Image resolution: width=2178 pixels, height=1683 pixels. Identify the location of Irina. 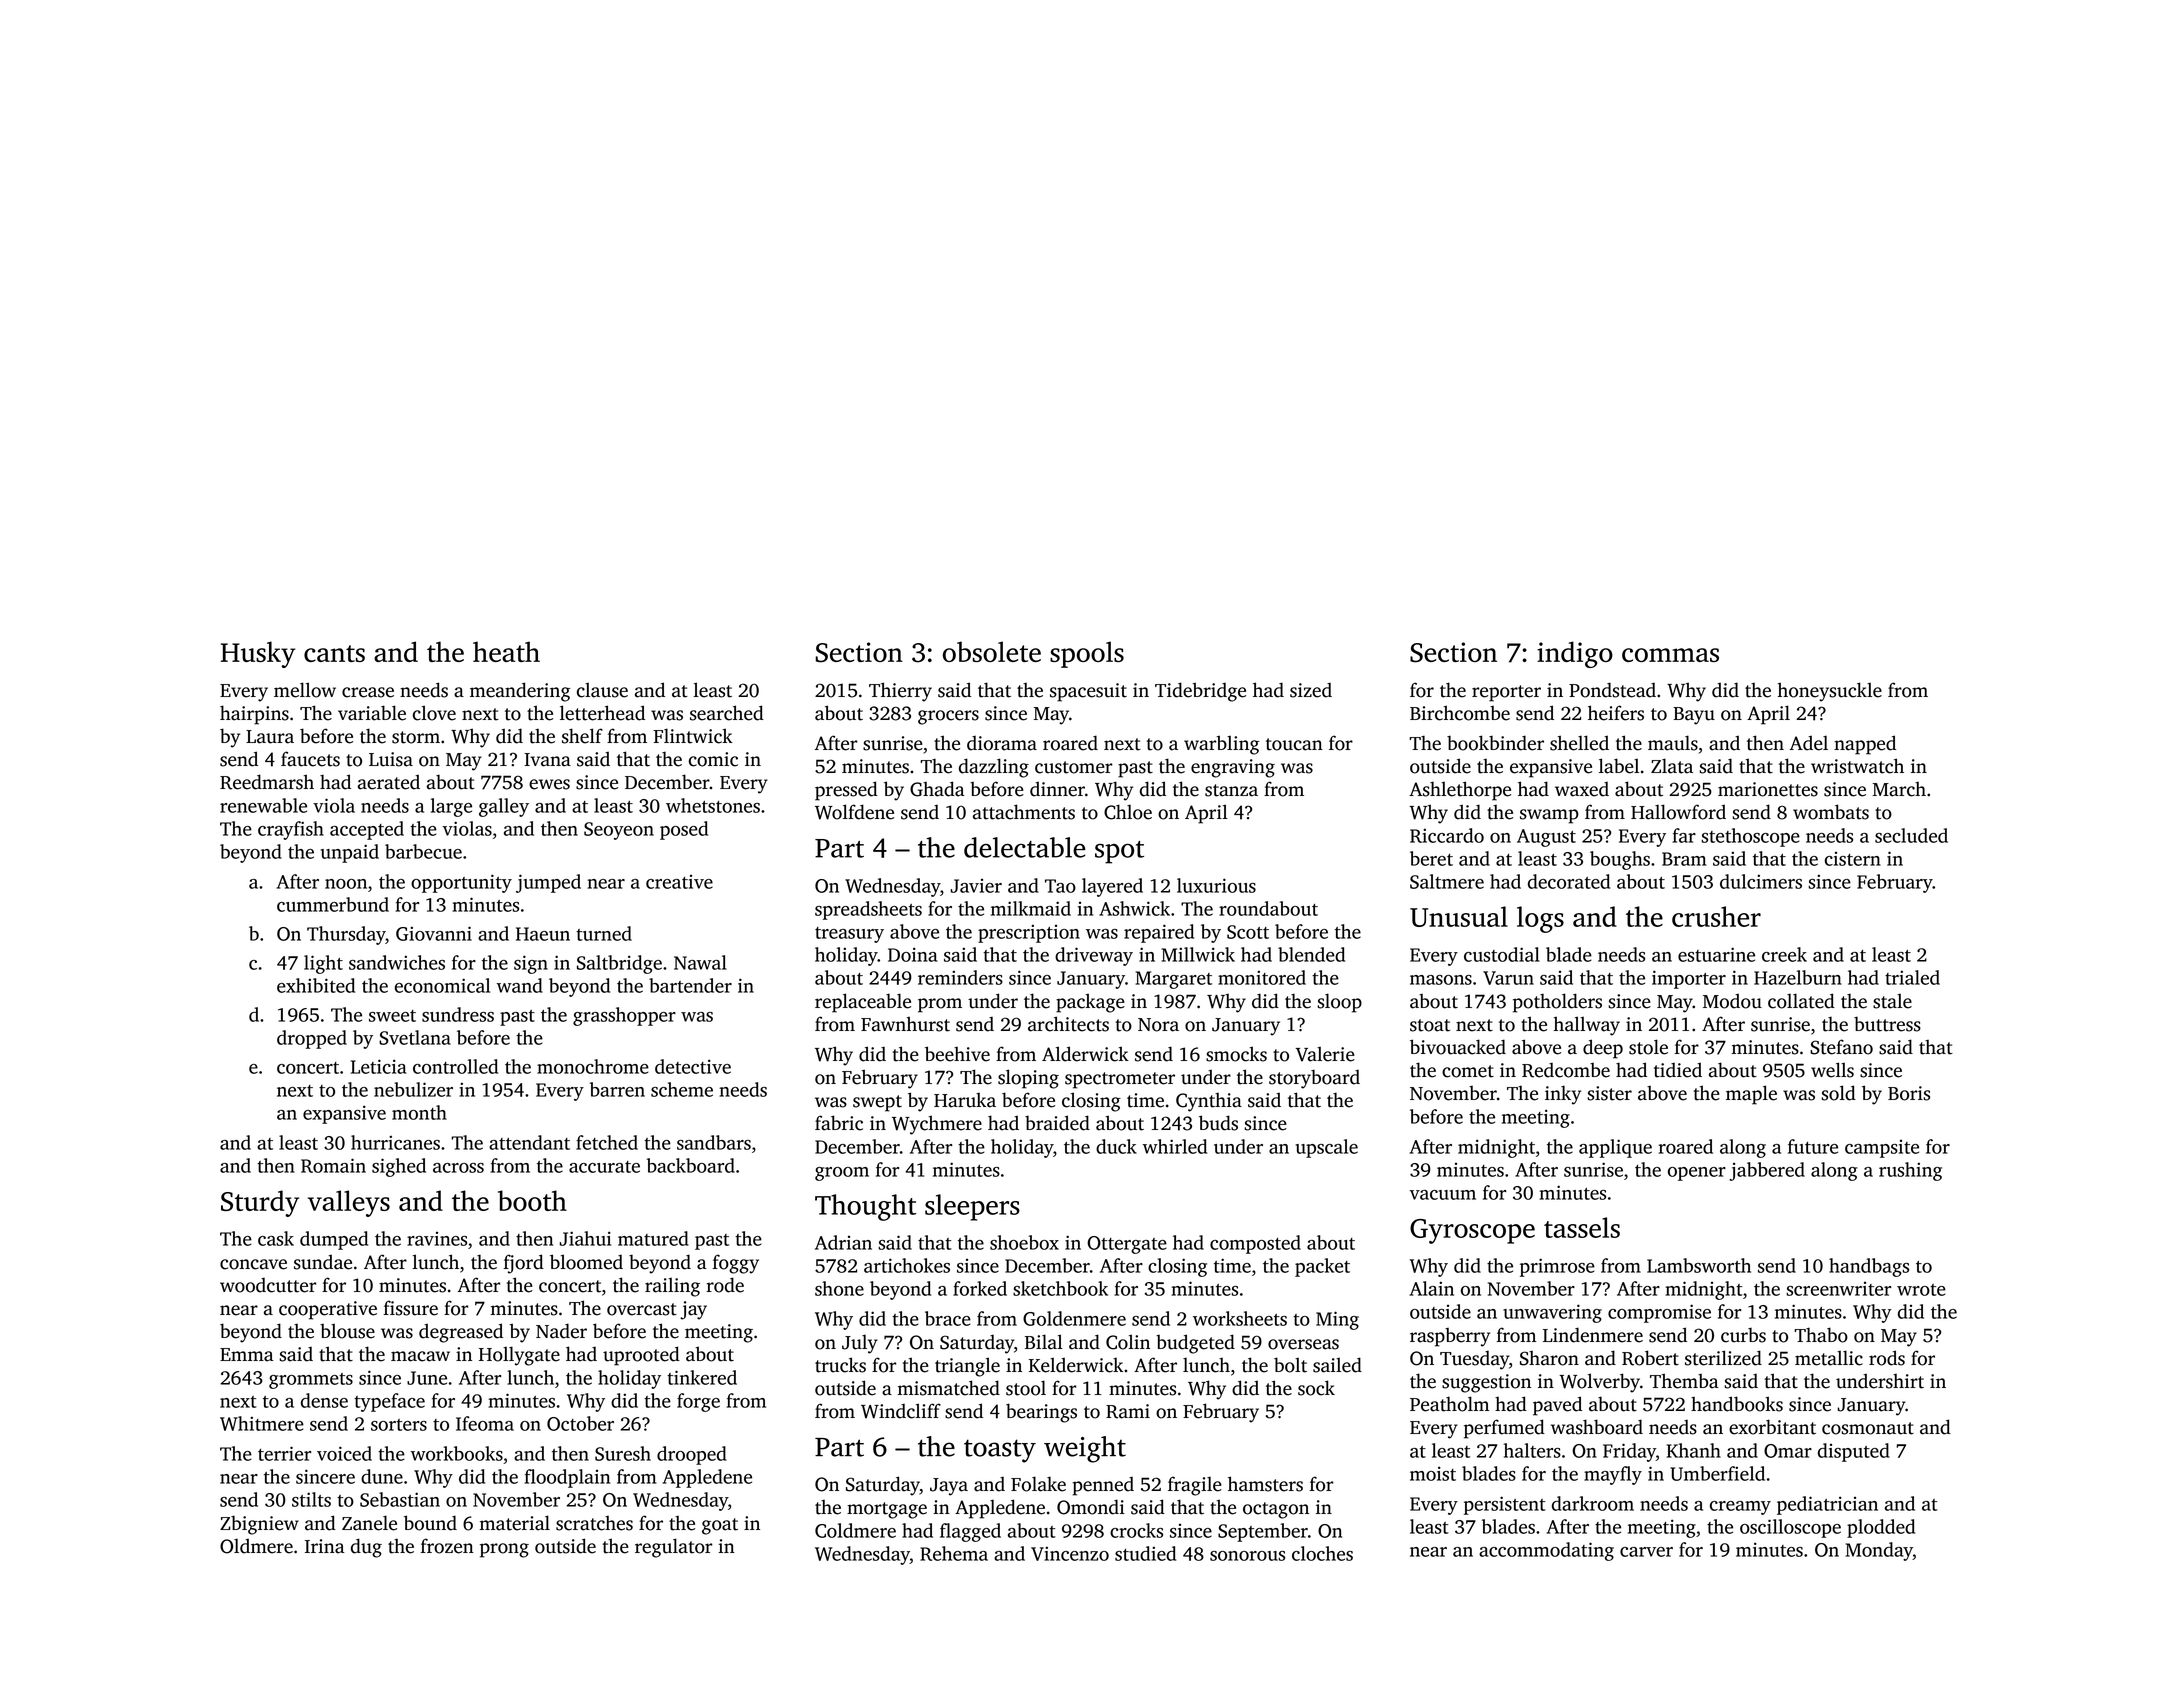
(325, 1546).
